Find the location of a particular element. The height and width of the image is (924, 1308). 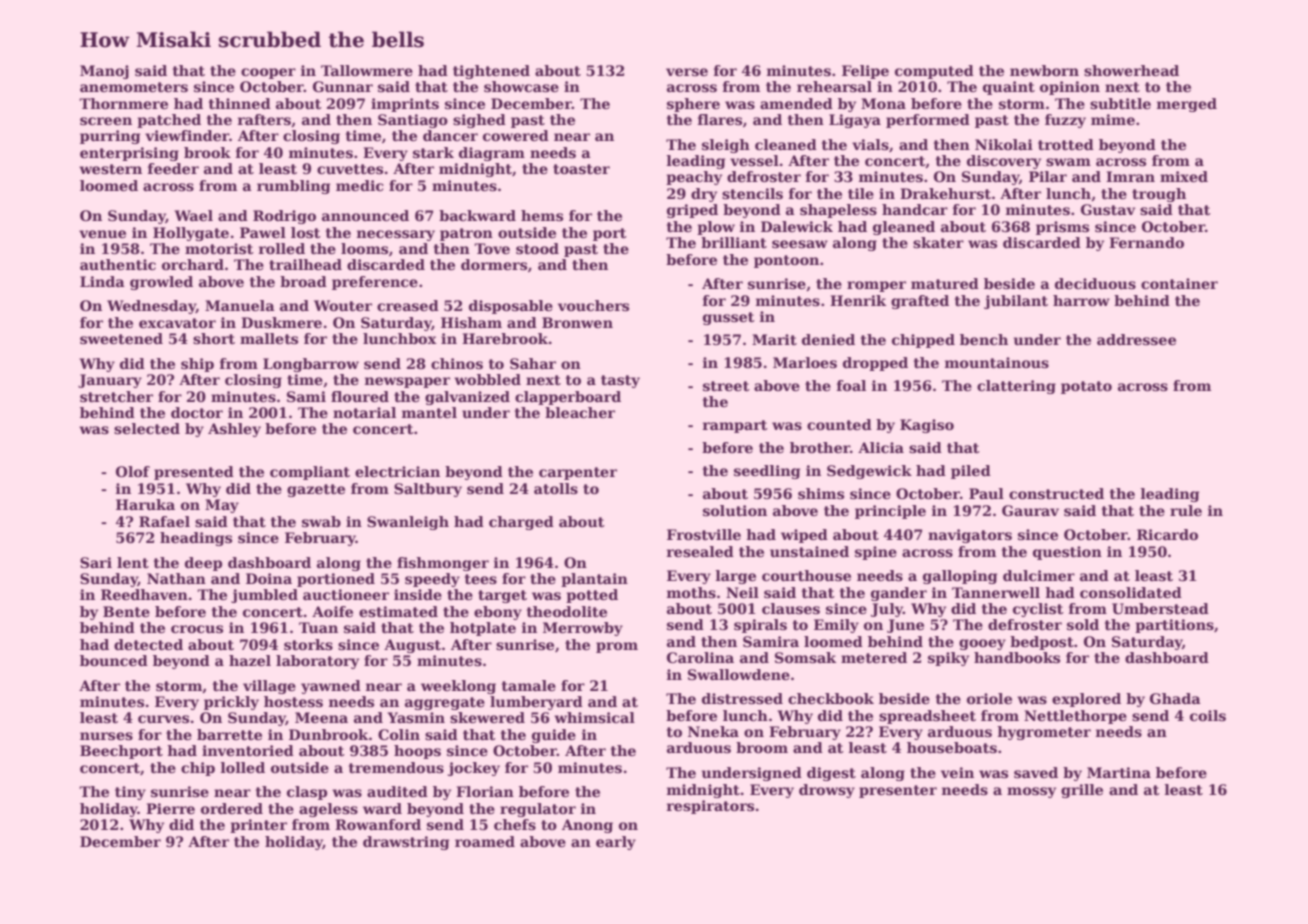

mossy is located at coordinates (1031, 792).
